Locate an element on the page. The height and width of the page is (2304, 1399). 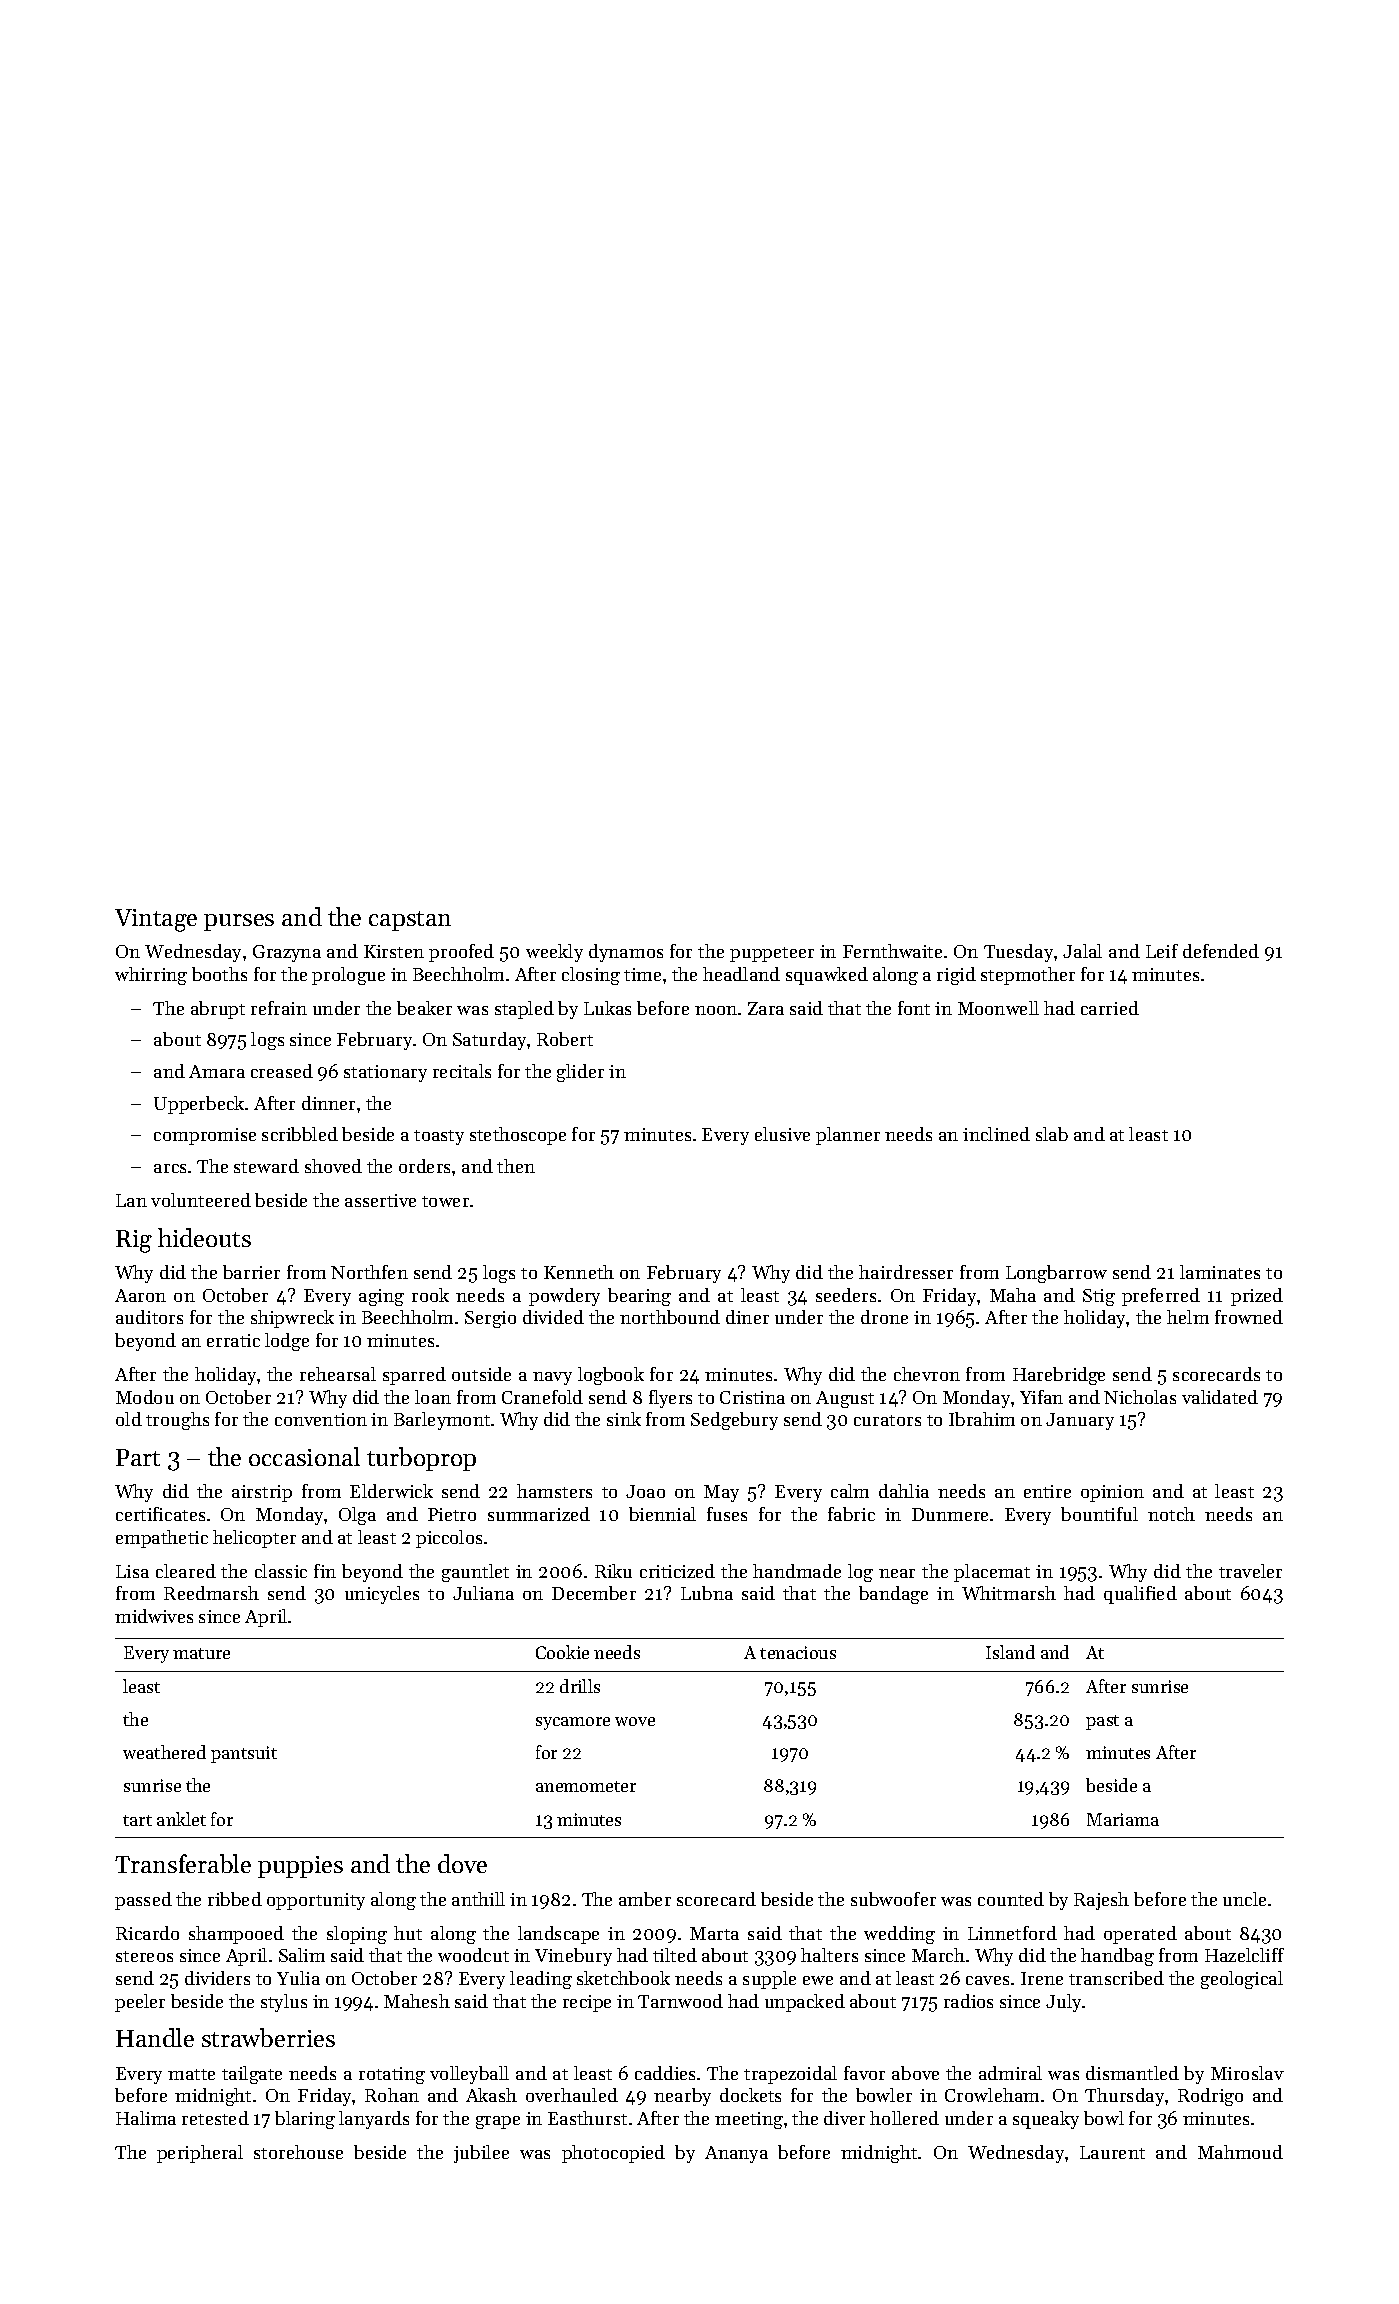
peeler is located at coordinates (140, 2003).
